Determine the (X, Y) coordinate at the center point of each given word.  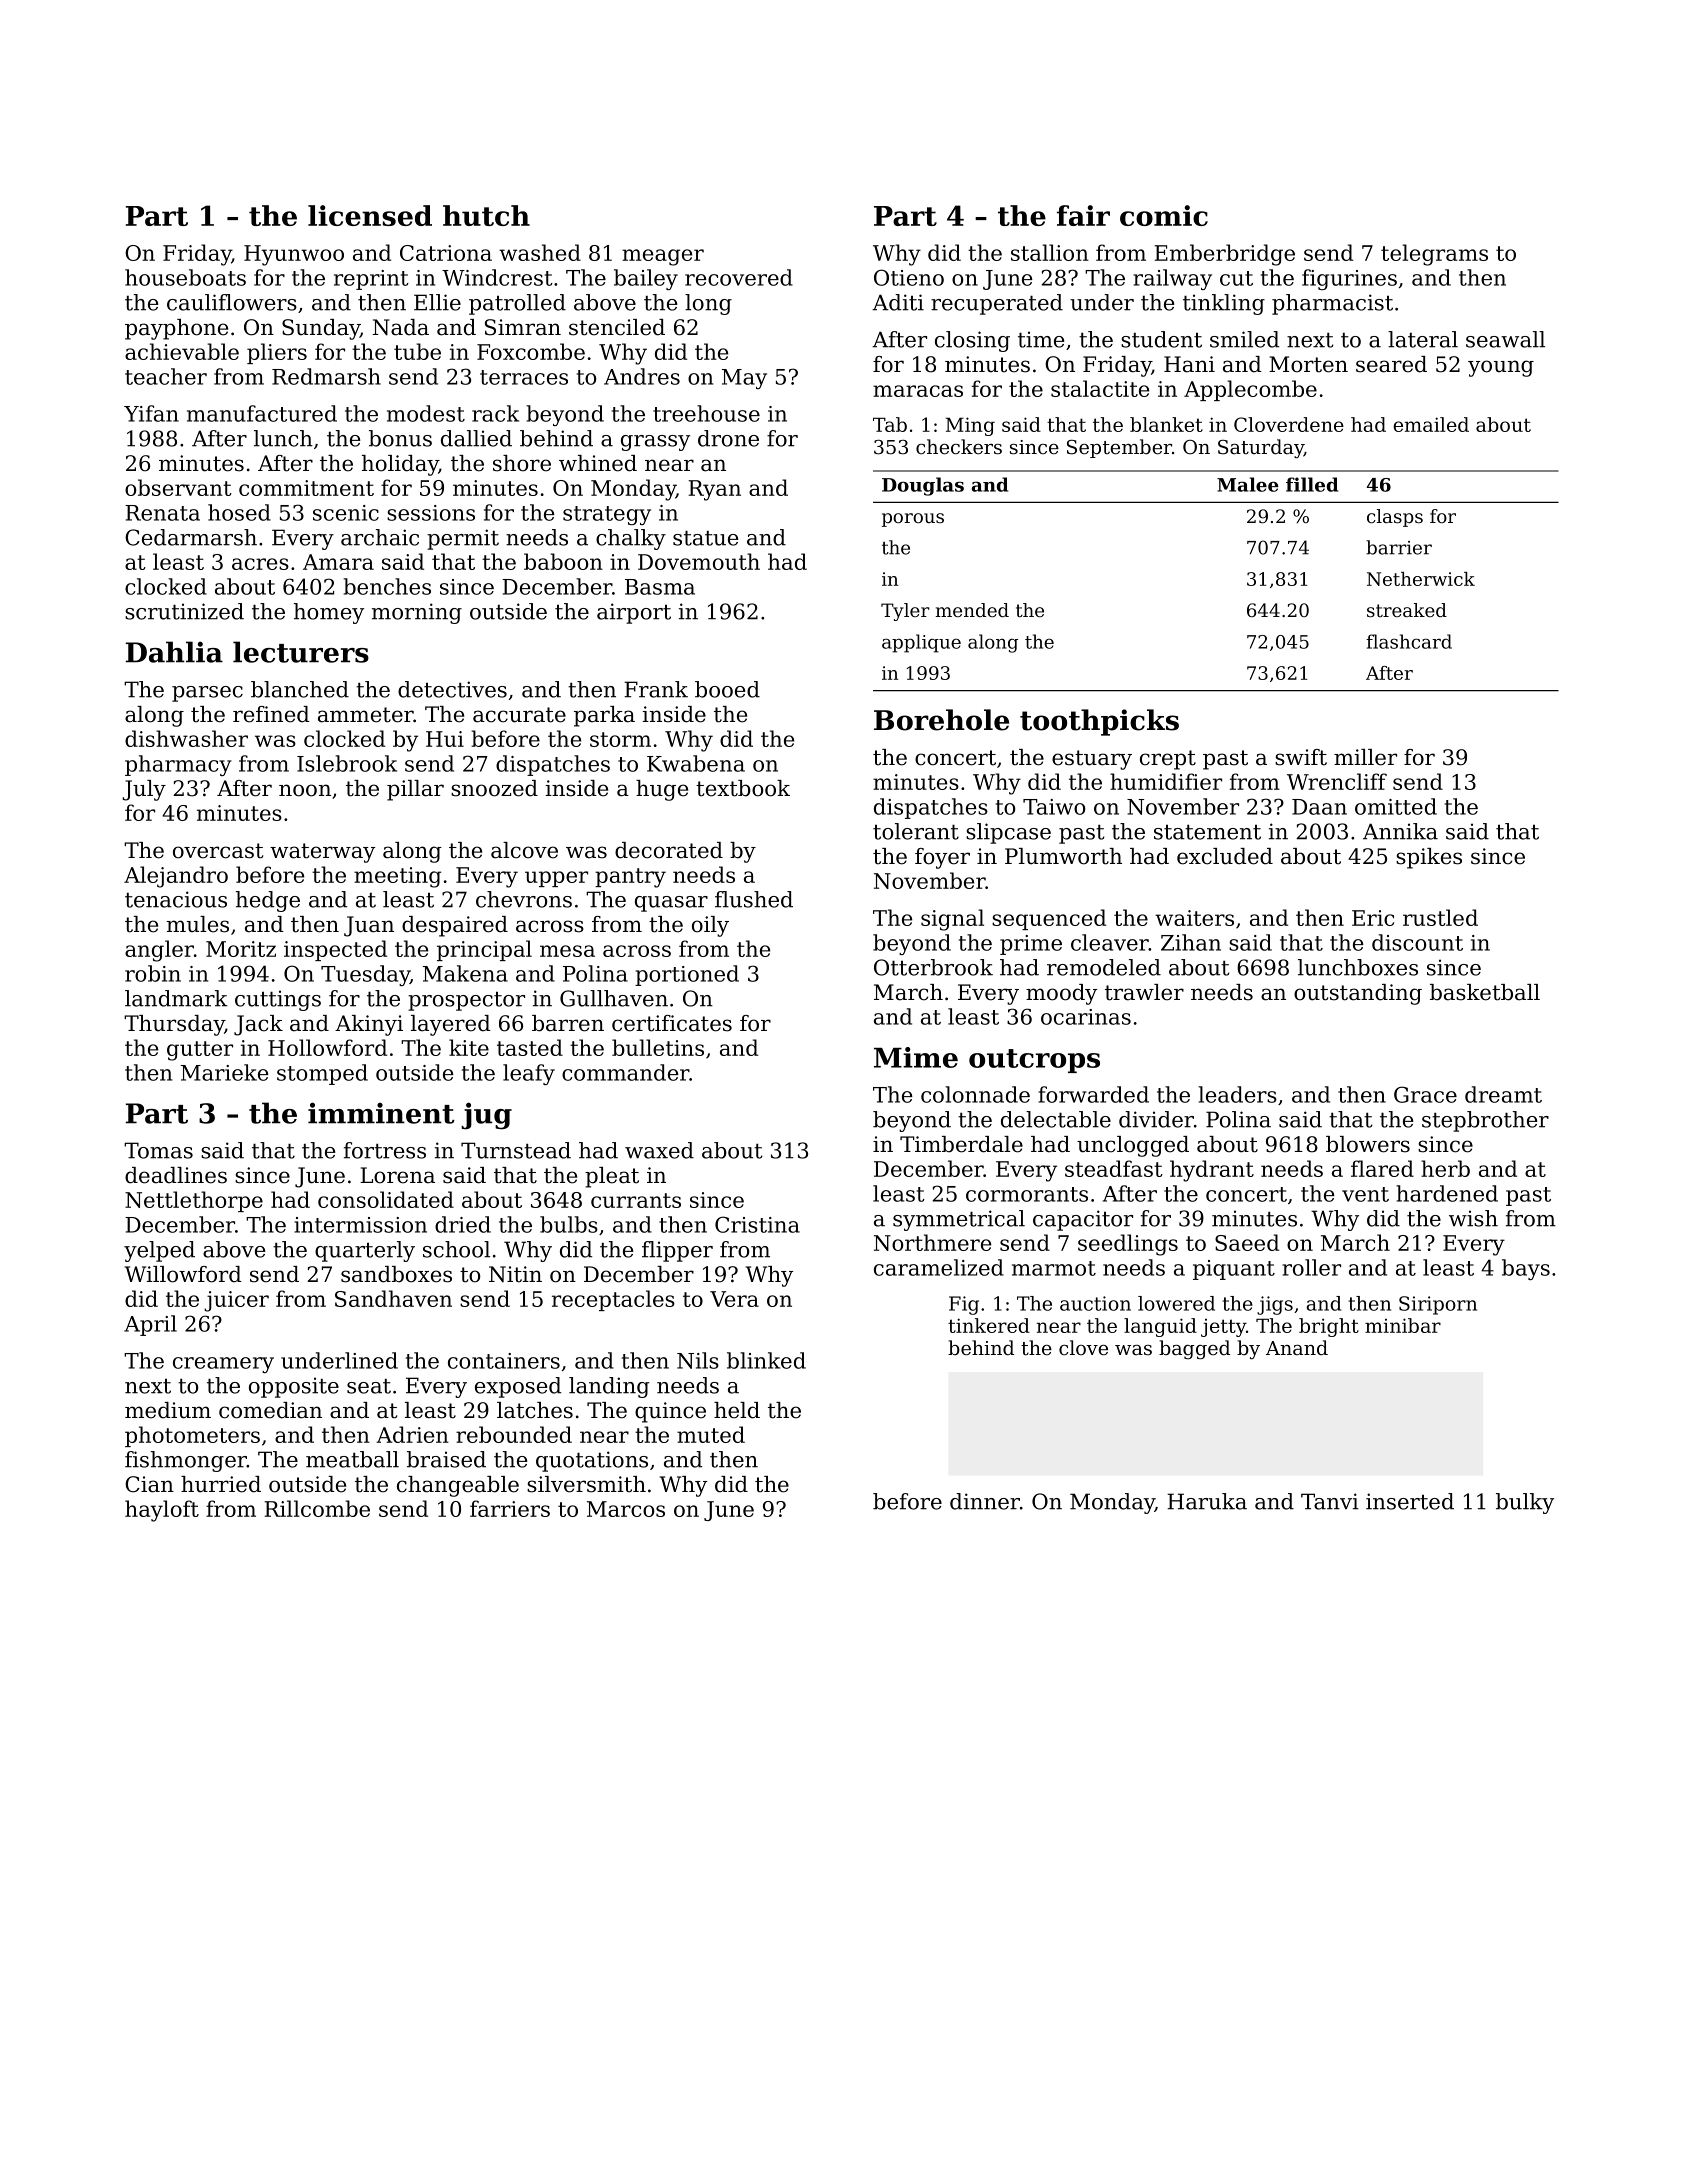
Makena (465, 973)
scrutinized (184, 611)
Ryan (714, 490)
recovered (739, 277)
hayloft (162, 1511)
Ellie (437, 302)
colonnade (975, 1094)
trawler (1144, 992)
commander (625, 1072)
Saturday (1261, 449)
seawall (1505, 339)
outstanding (1358, 994)
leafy (529, 1074)
